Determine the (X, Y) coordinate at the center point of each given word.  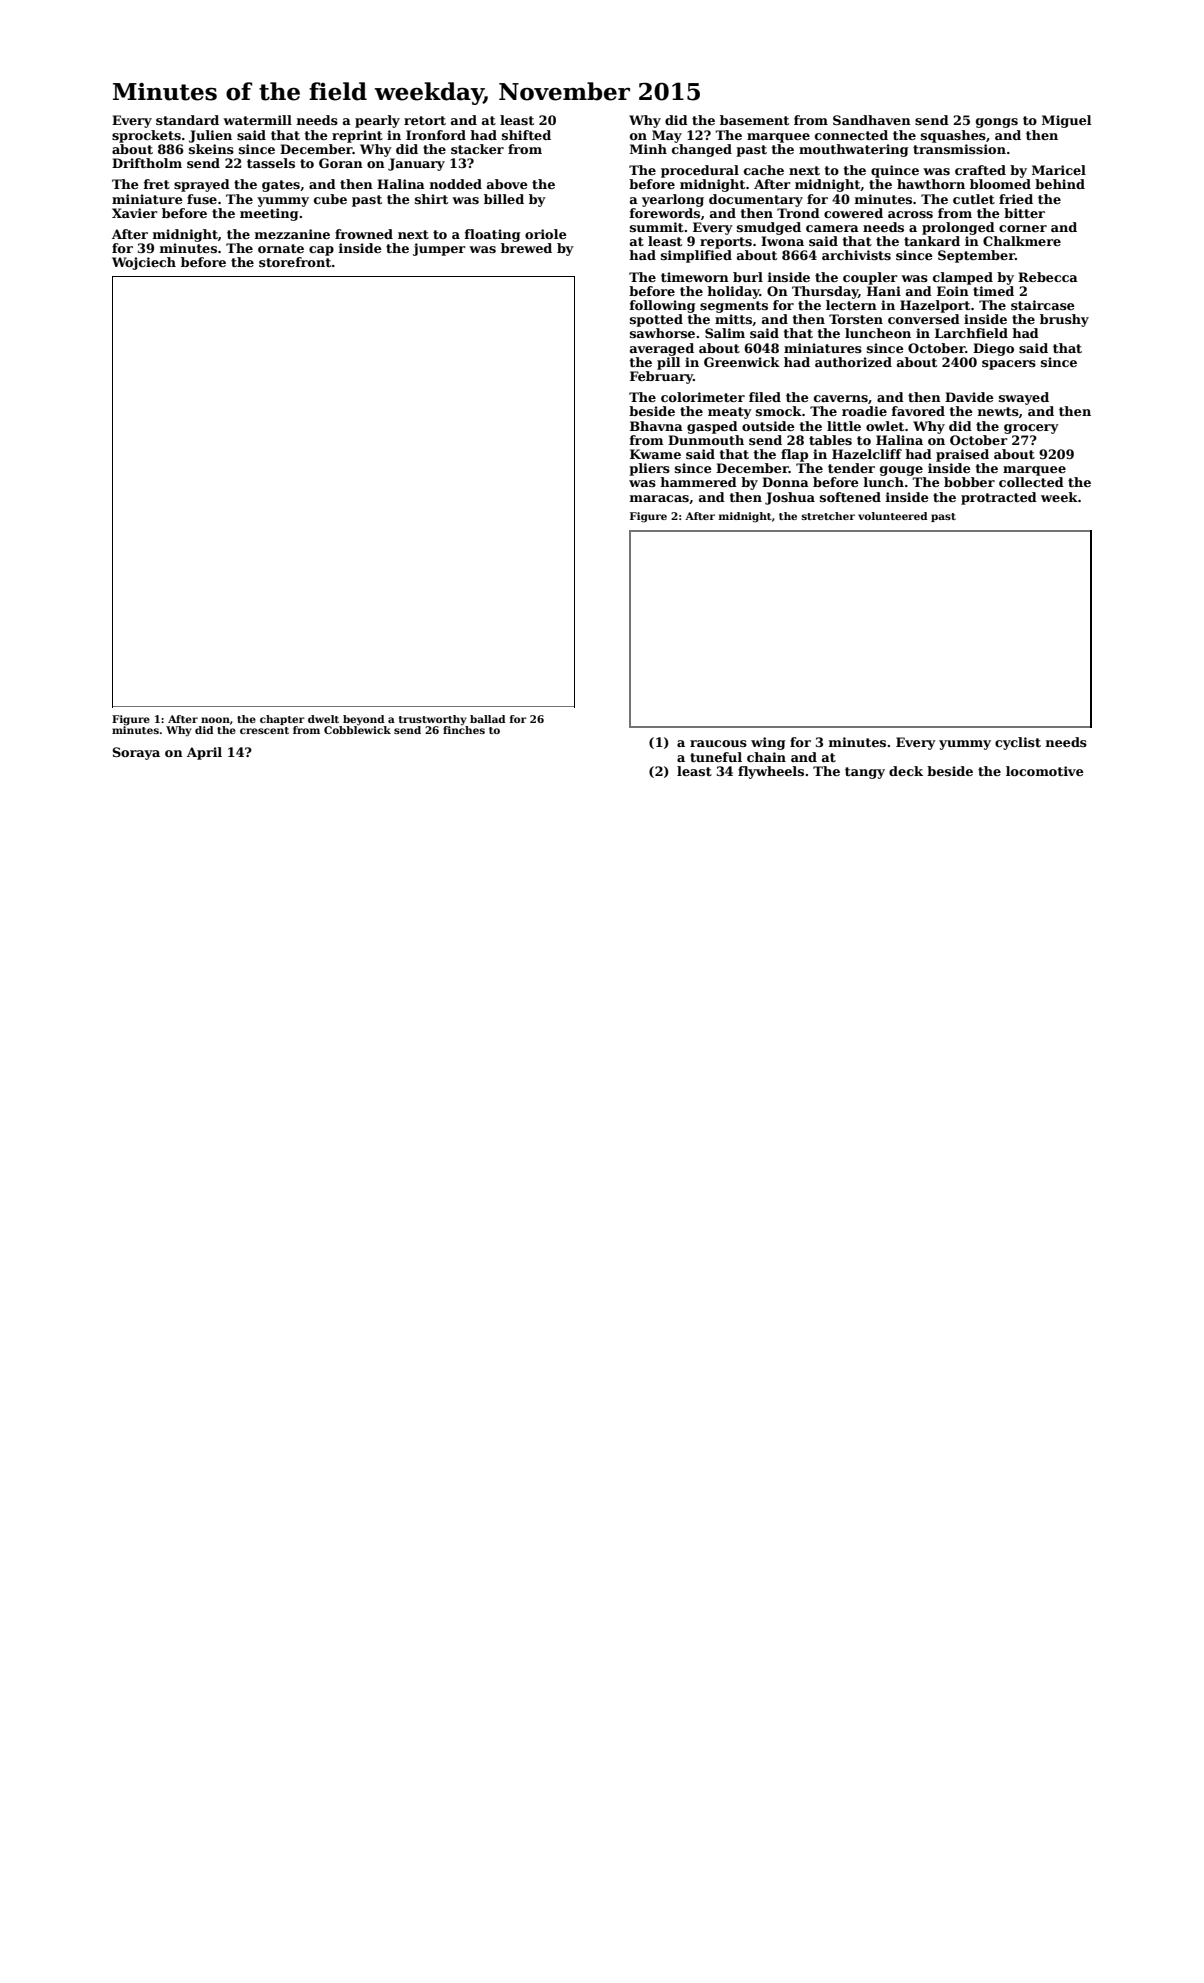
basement (754, 120)
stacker (477, 149)
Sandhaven (872, 120)
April (204, 753)
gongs (997, 123)
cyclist (1018, 743)
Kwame (655, 454)
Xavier (135, 213)
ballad (488, 719)
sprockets (146, 136)
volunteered (893, 516)
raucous (718, 743)
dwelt (323, 719)
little (844, 426)
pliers (649, 469)
